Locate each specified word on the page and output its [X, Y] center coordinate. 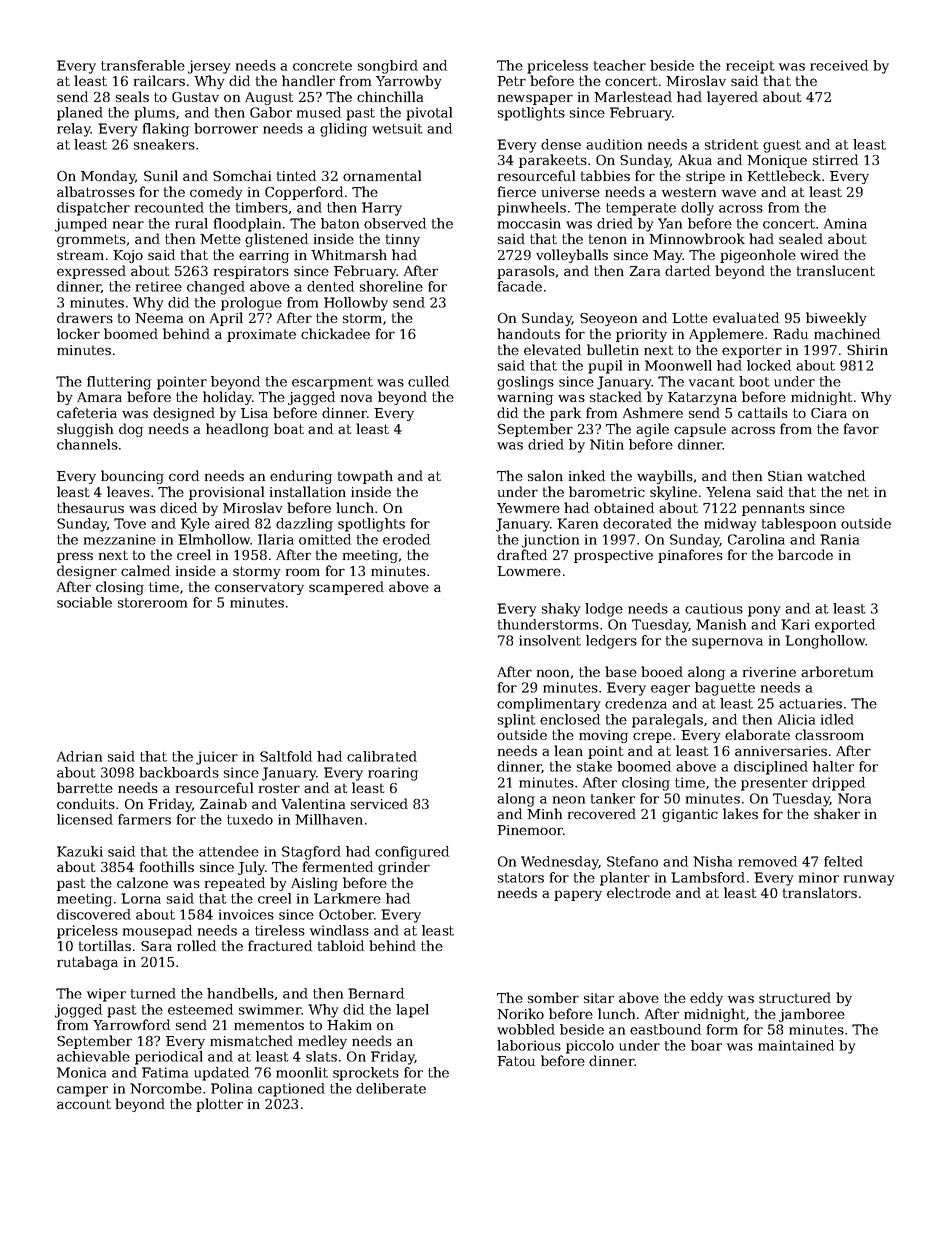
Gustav [195, 97]
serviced [379, 803]
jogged [78, 1011]
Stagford [311, 853]
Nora [854, 798]
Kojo [128, 256]
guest [782, 146]
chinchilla [390, 96]
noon [553, 673]
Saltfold [286, 756]
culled [428, 381]
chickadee [335, 333]
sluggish [85, 430]
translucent [836, 270]
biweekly [836, 319]
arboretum [837, 671]
